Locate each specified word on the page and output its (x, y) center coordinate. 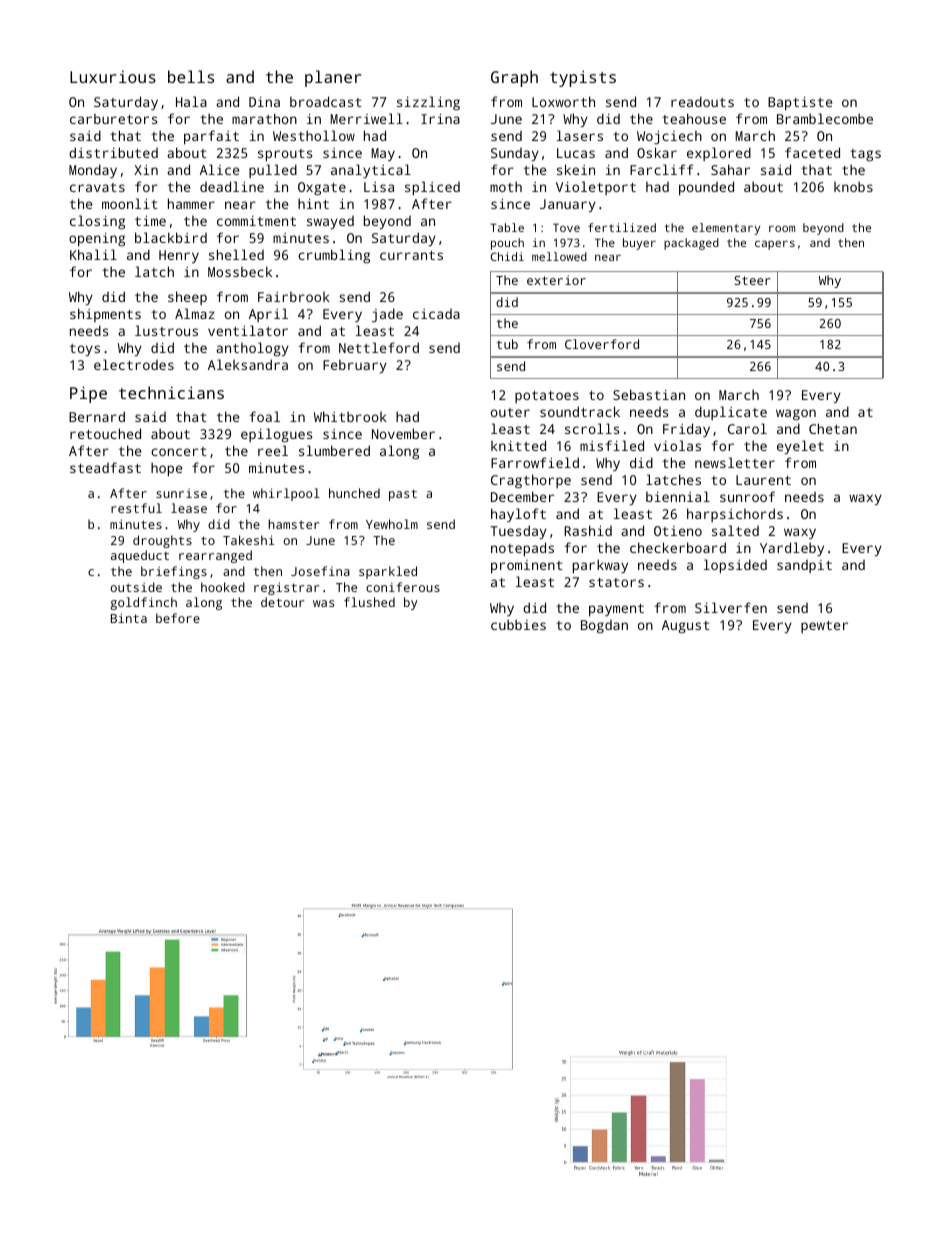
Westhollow (314, 135)
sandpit (804, 566)
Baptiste (800, 104)
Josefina (320, 571)
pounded (706, 188)
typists (583, 78)
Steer (752, 280)
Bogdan (604, 626)
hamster (293, 524)
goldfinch (143, 603)
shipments (105, 315)
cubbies (518, 624)
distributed (113, 152)
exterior (556, 280)
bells (191, 76)
